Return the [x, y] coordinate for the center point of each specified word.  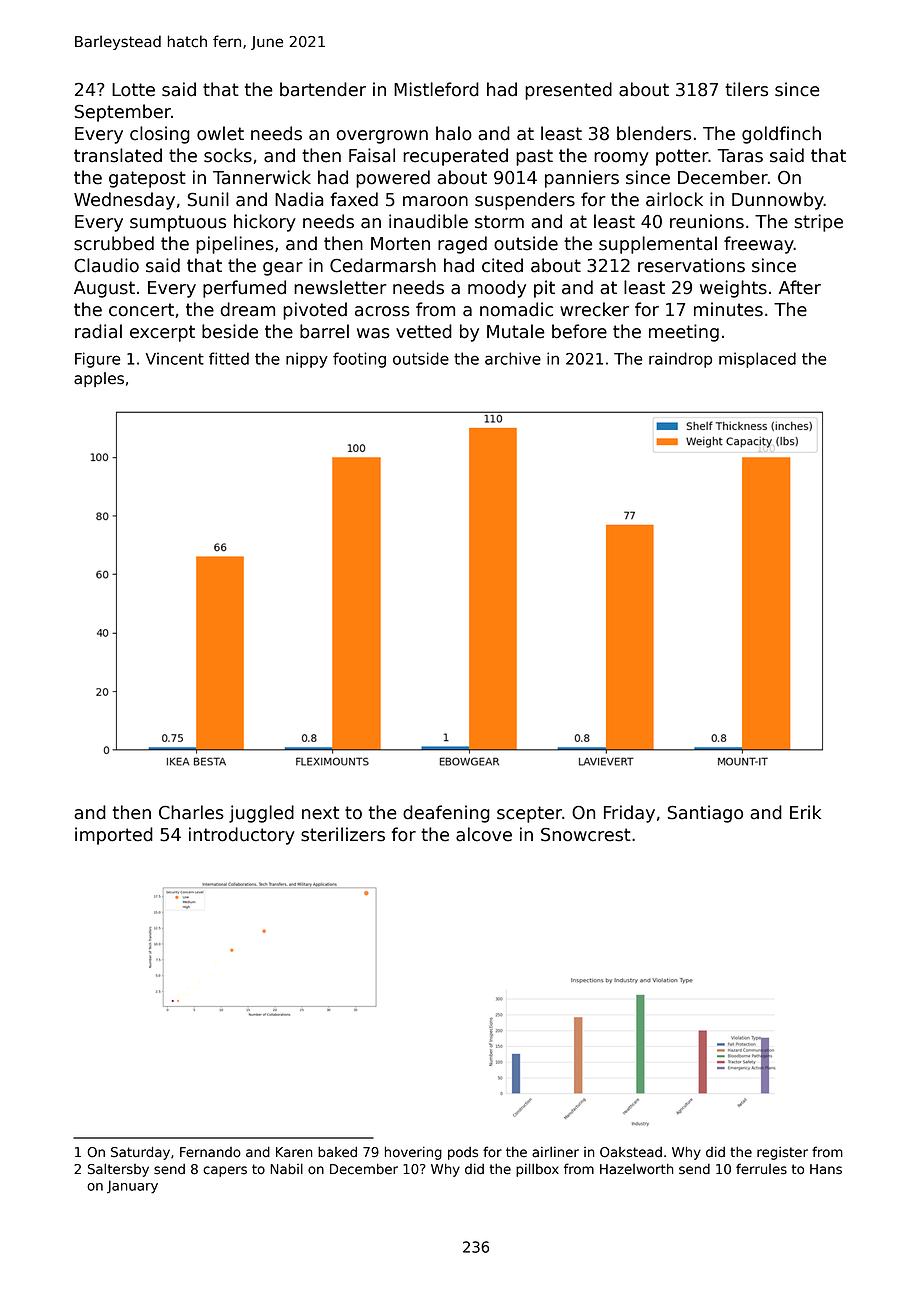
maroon [435, 201]
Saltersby [118, 1170]
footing [359, 360]
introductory [242, 836]
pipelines [235, 245]
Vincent [175, 358]
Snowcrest [586, 834]
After [800, 287]
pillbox [537, 1170]
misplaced [757, 360]
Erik [805, 812]
